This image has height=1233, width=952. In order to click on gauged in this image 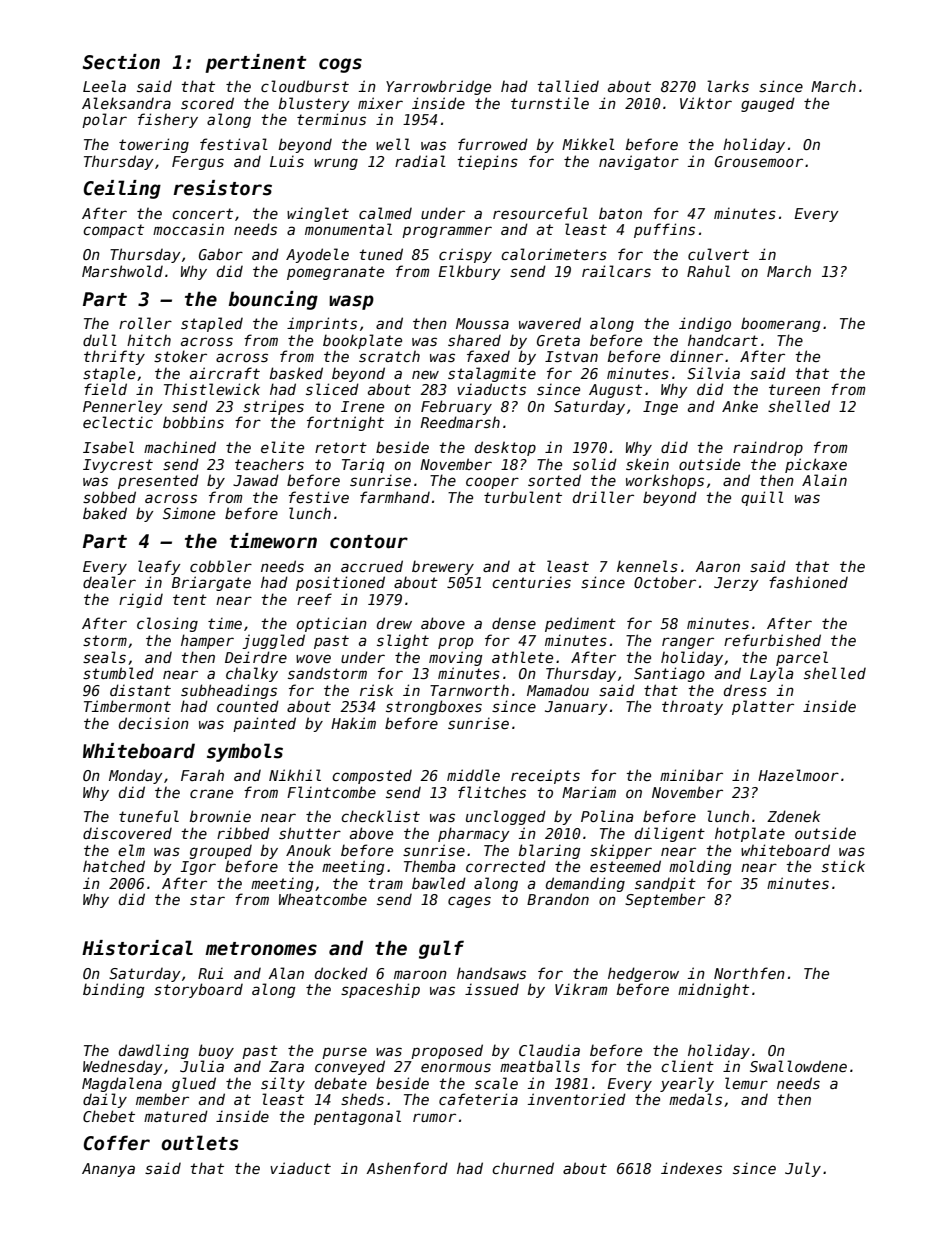, I will do `click(768, 104)`.
